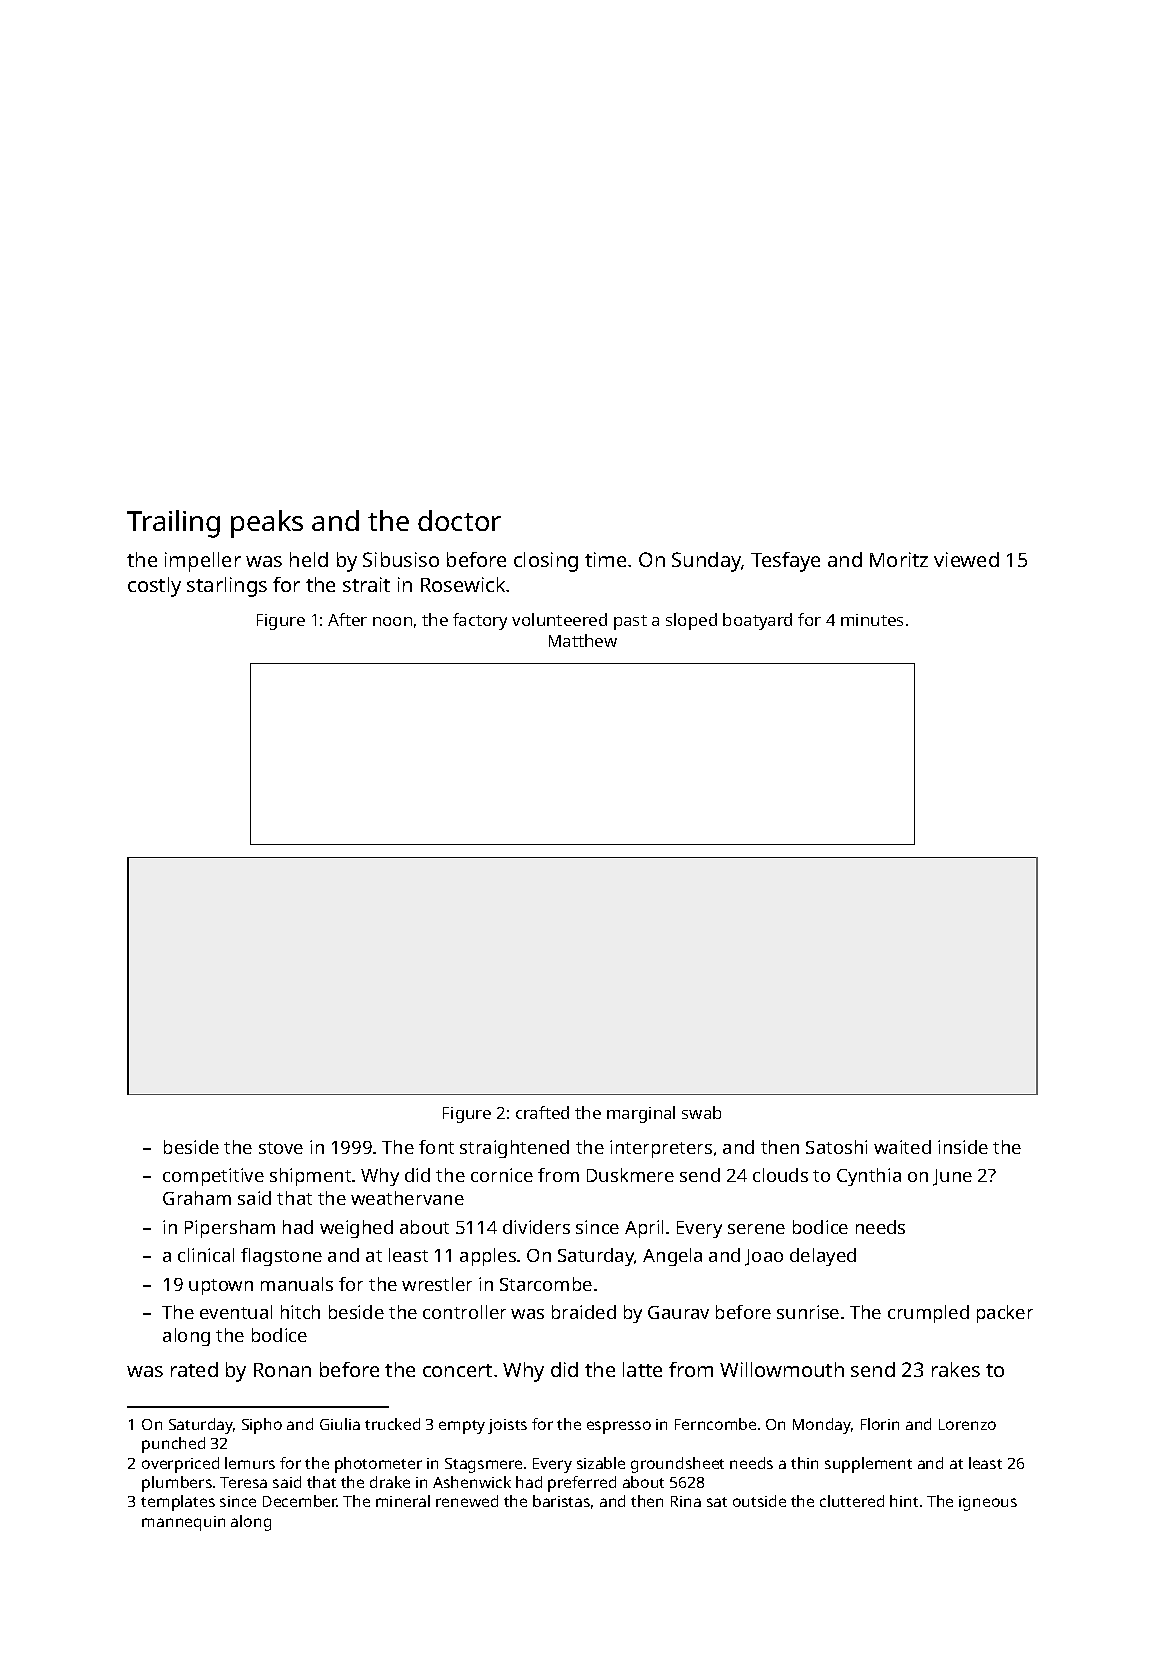 This document has height=1654, width=1165. What do you see at coordinates (559, 619) in the document?
I see `volunteered` at bounding box center [559, 619].
